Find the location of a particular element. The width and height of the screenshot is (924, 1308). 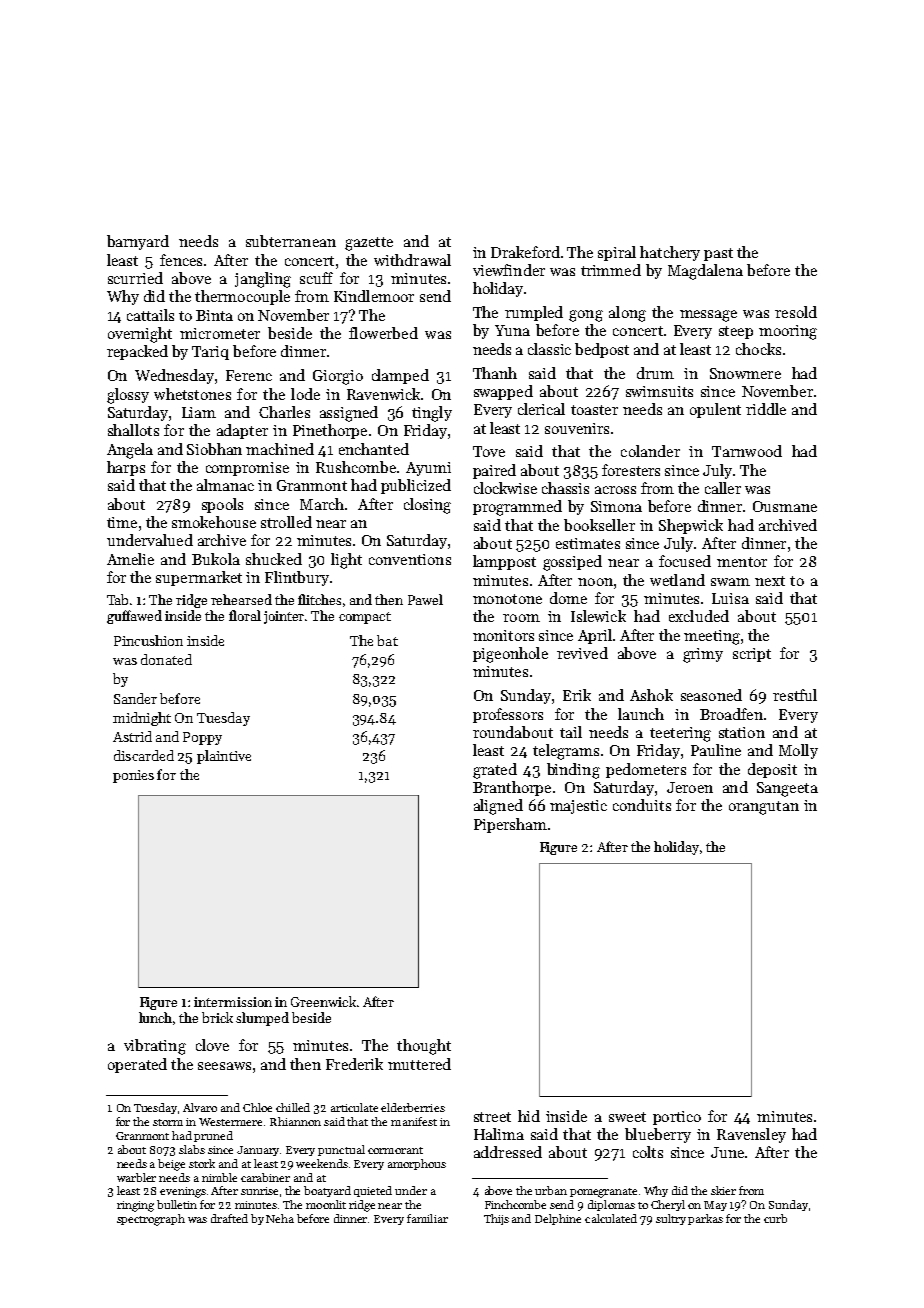

ponies is located at coordinates (133, 776).
